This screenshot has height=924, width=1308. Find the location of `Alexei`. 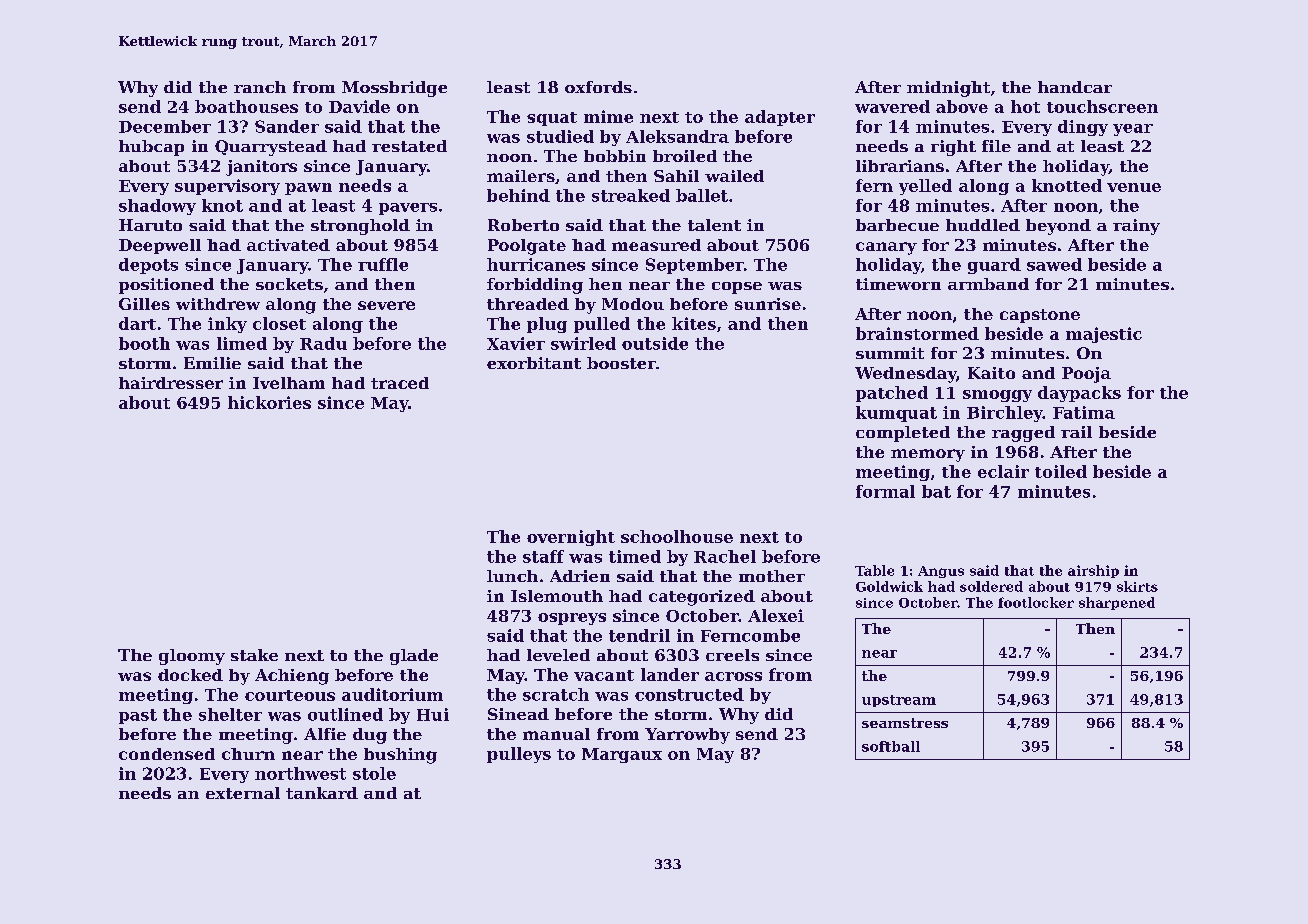

Alexei is located at coordinates (776, 615).
